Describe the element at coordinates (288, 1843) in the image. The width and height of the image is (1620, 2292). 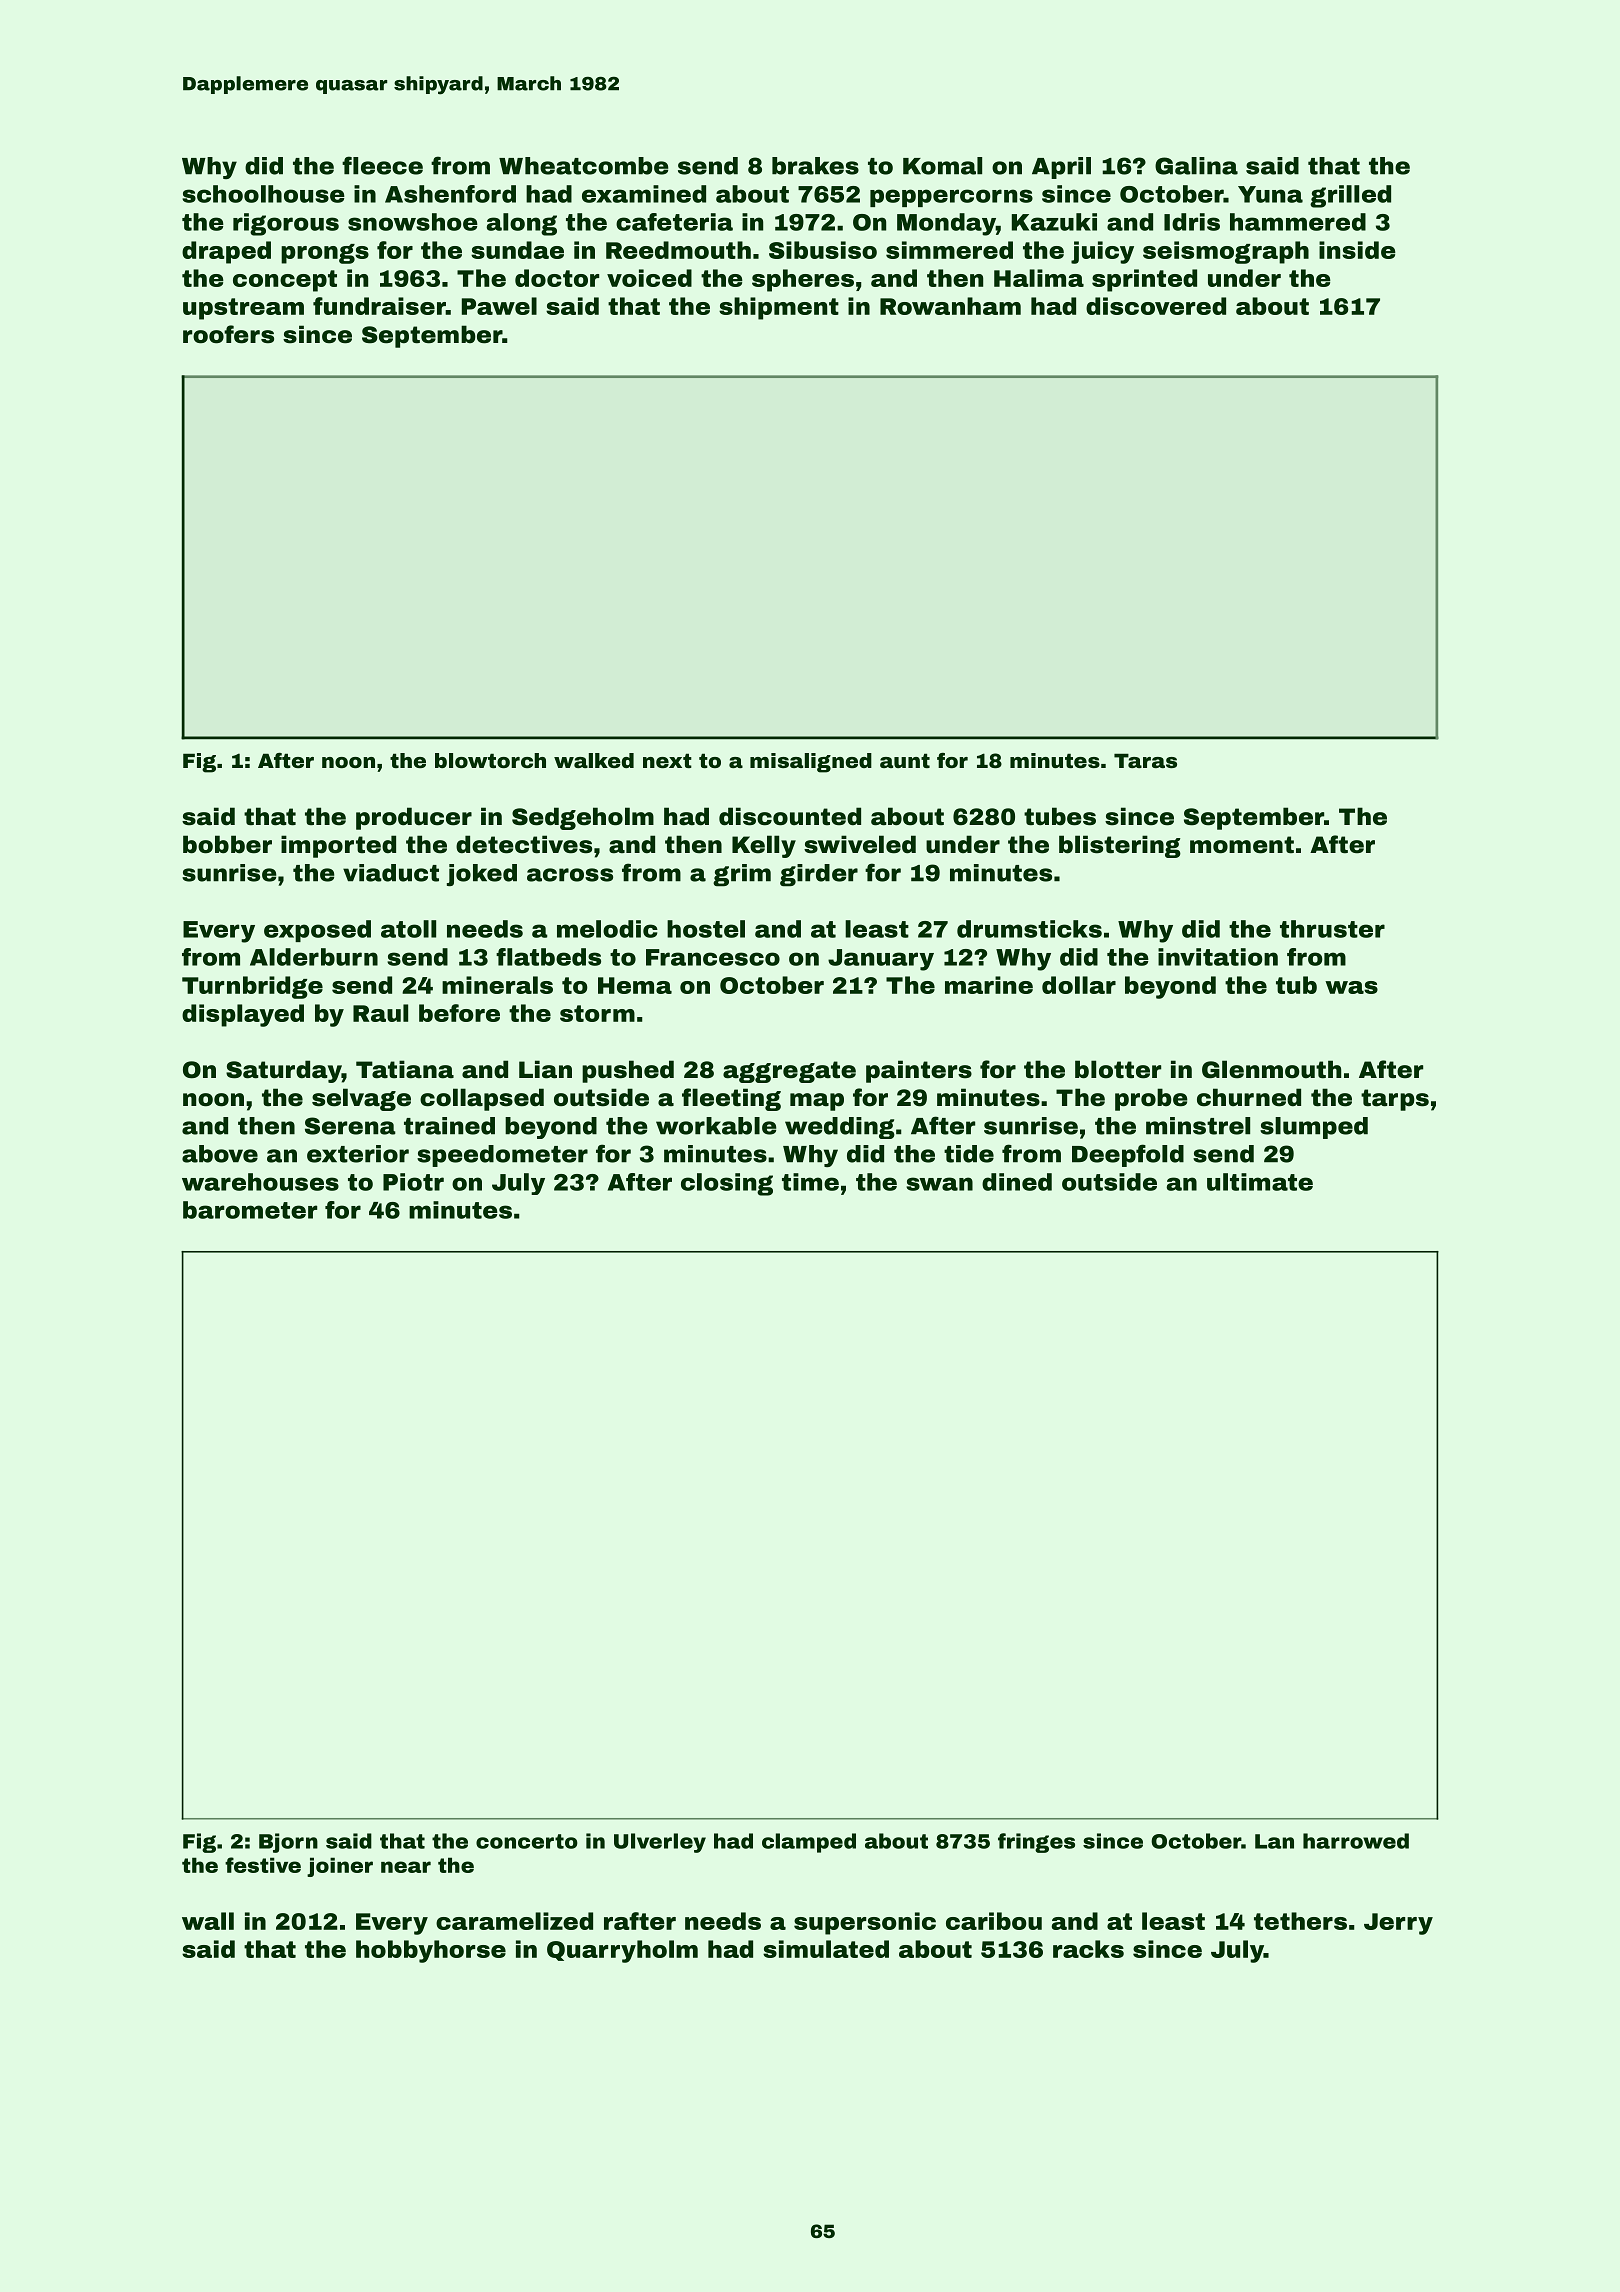
I see `Bjorn` at that location.
